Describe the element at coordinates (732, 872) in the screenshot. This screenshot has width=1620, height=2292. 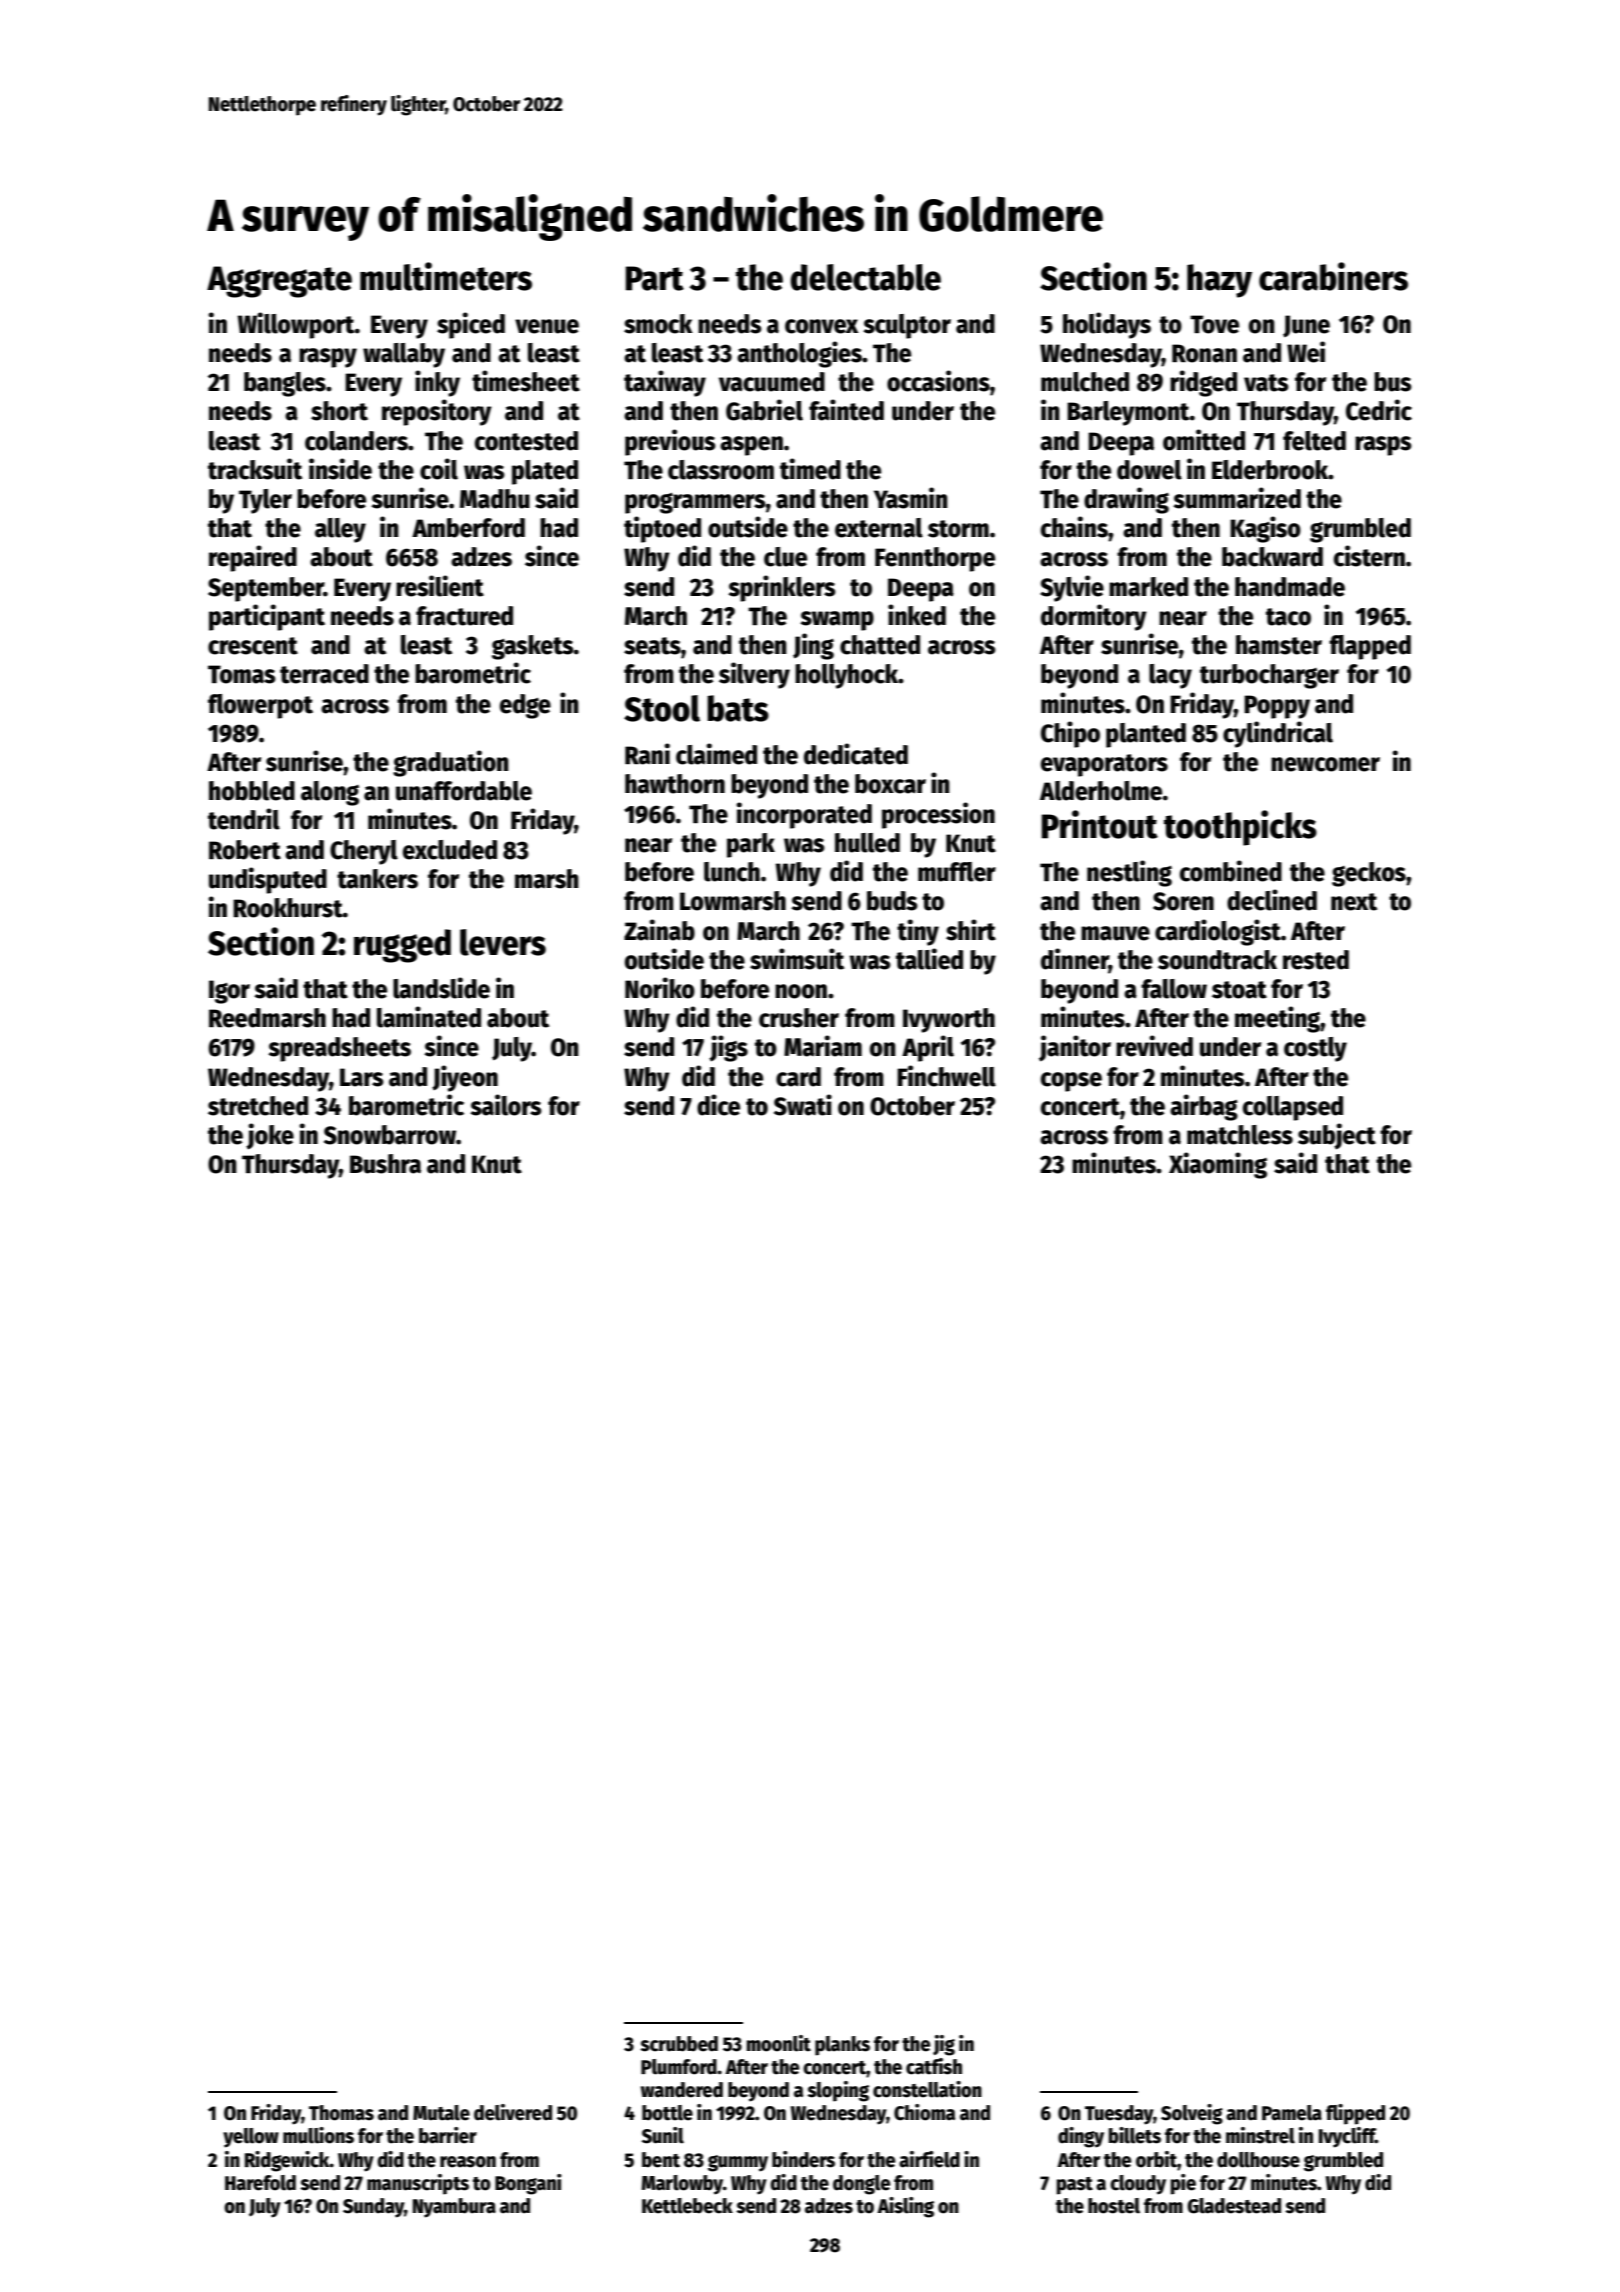
I see `lunch` at that location.
